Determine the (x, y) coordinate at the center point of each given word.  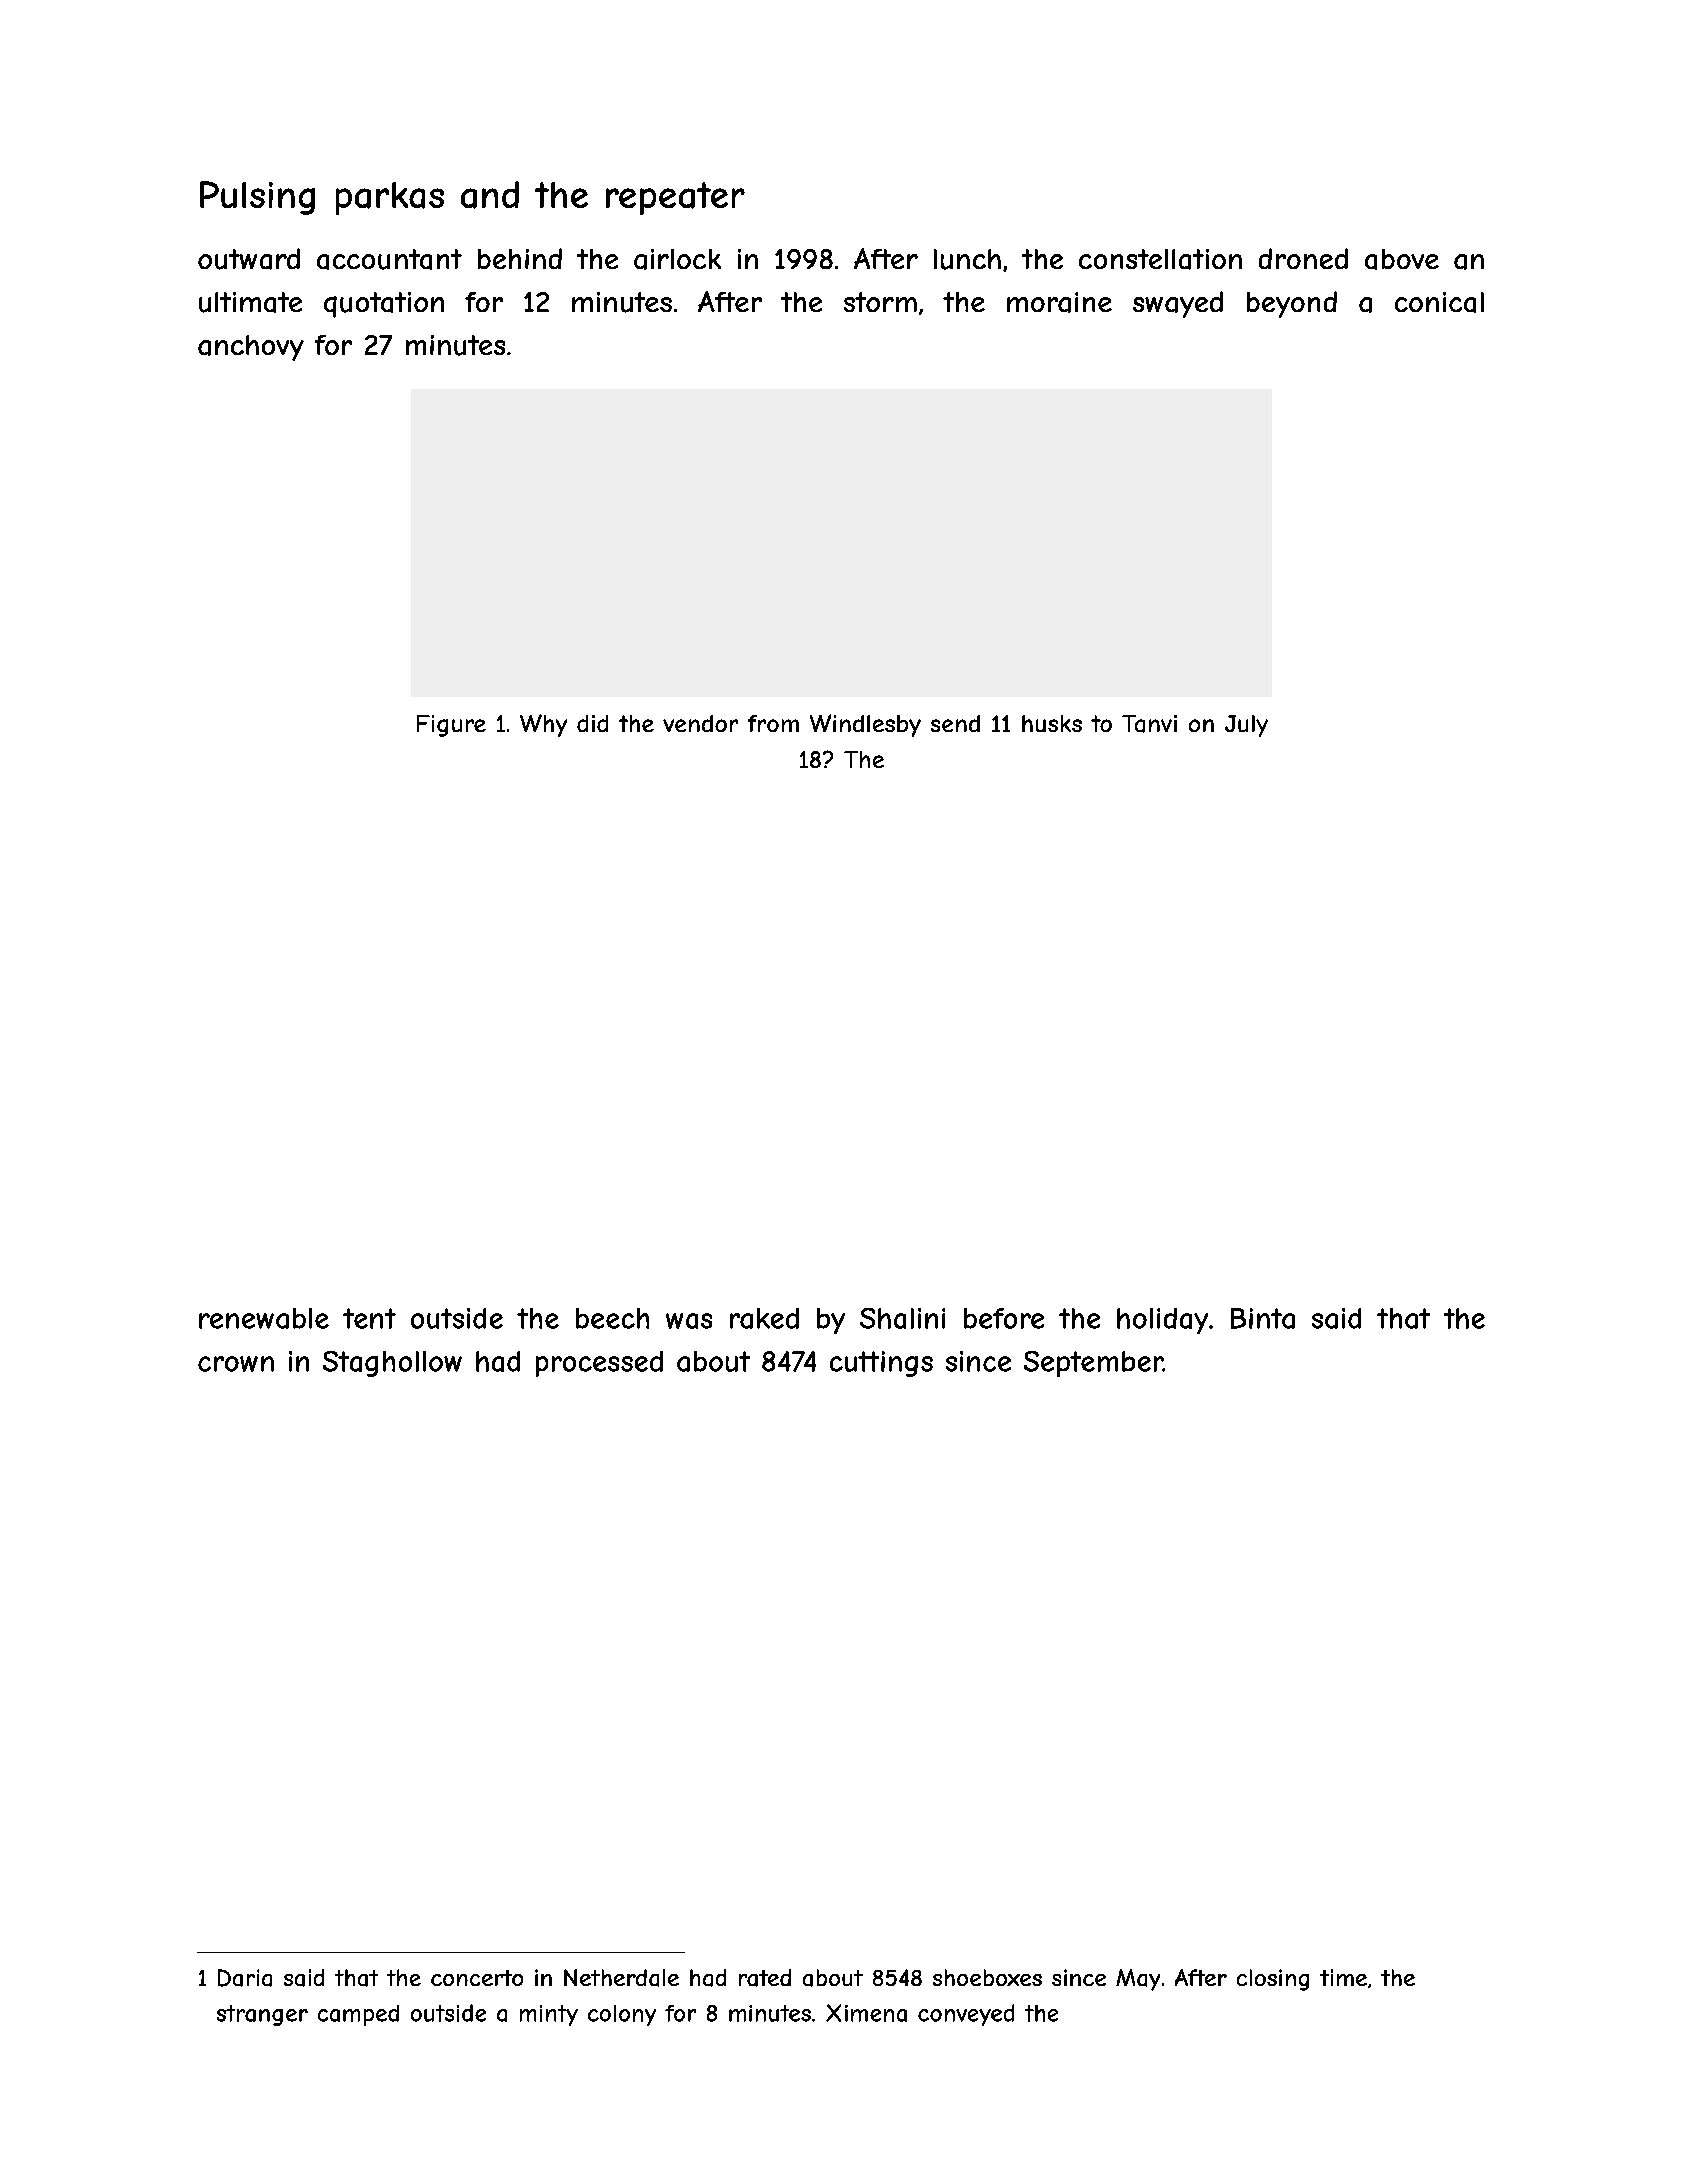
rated (765, 1978)
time (1343, 1977)
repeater (675, 198)
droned (1303, 258)
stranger (262, 2015)
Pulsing (257, 198)
